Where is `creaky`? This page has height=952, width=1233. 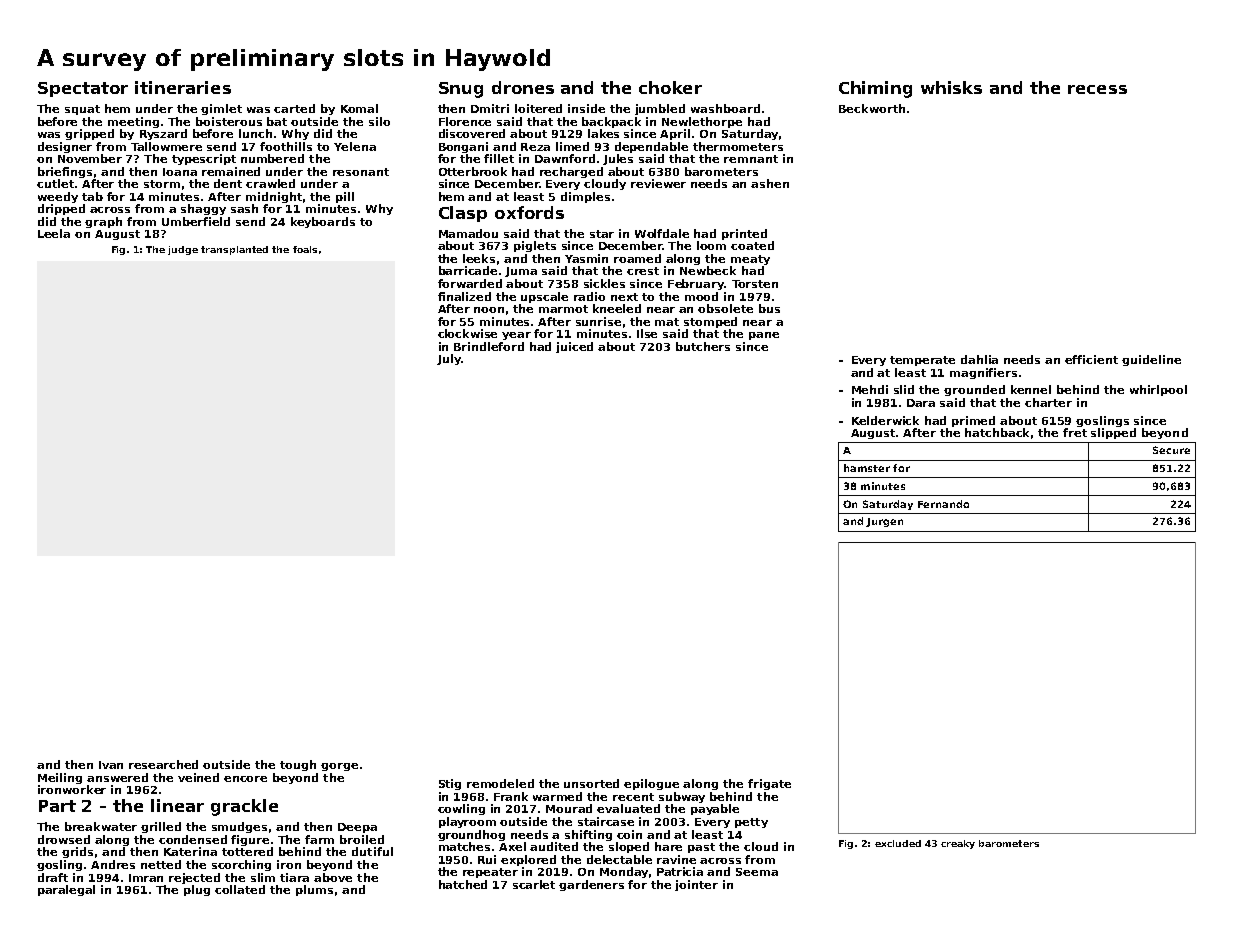
creaky is located at coordinates (958, 844).
